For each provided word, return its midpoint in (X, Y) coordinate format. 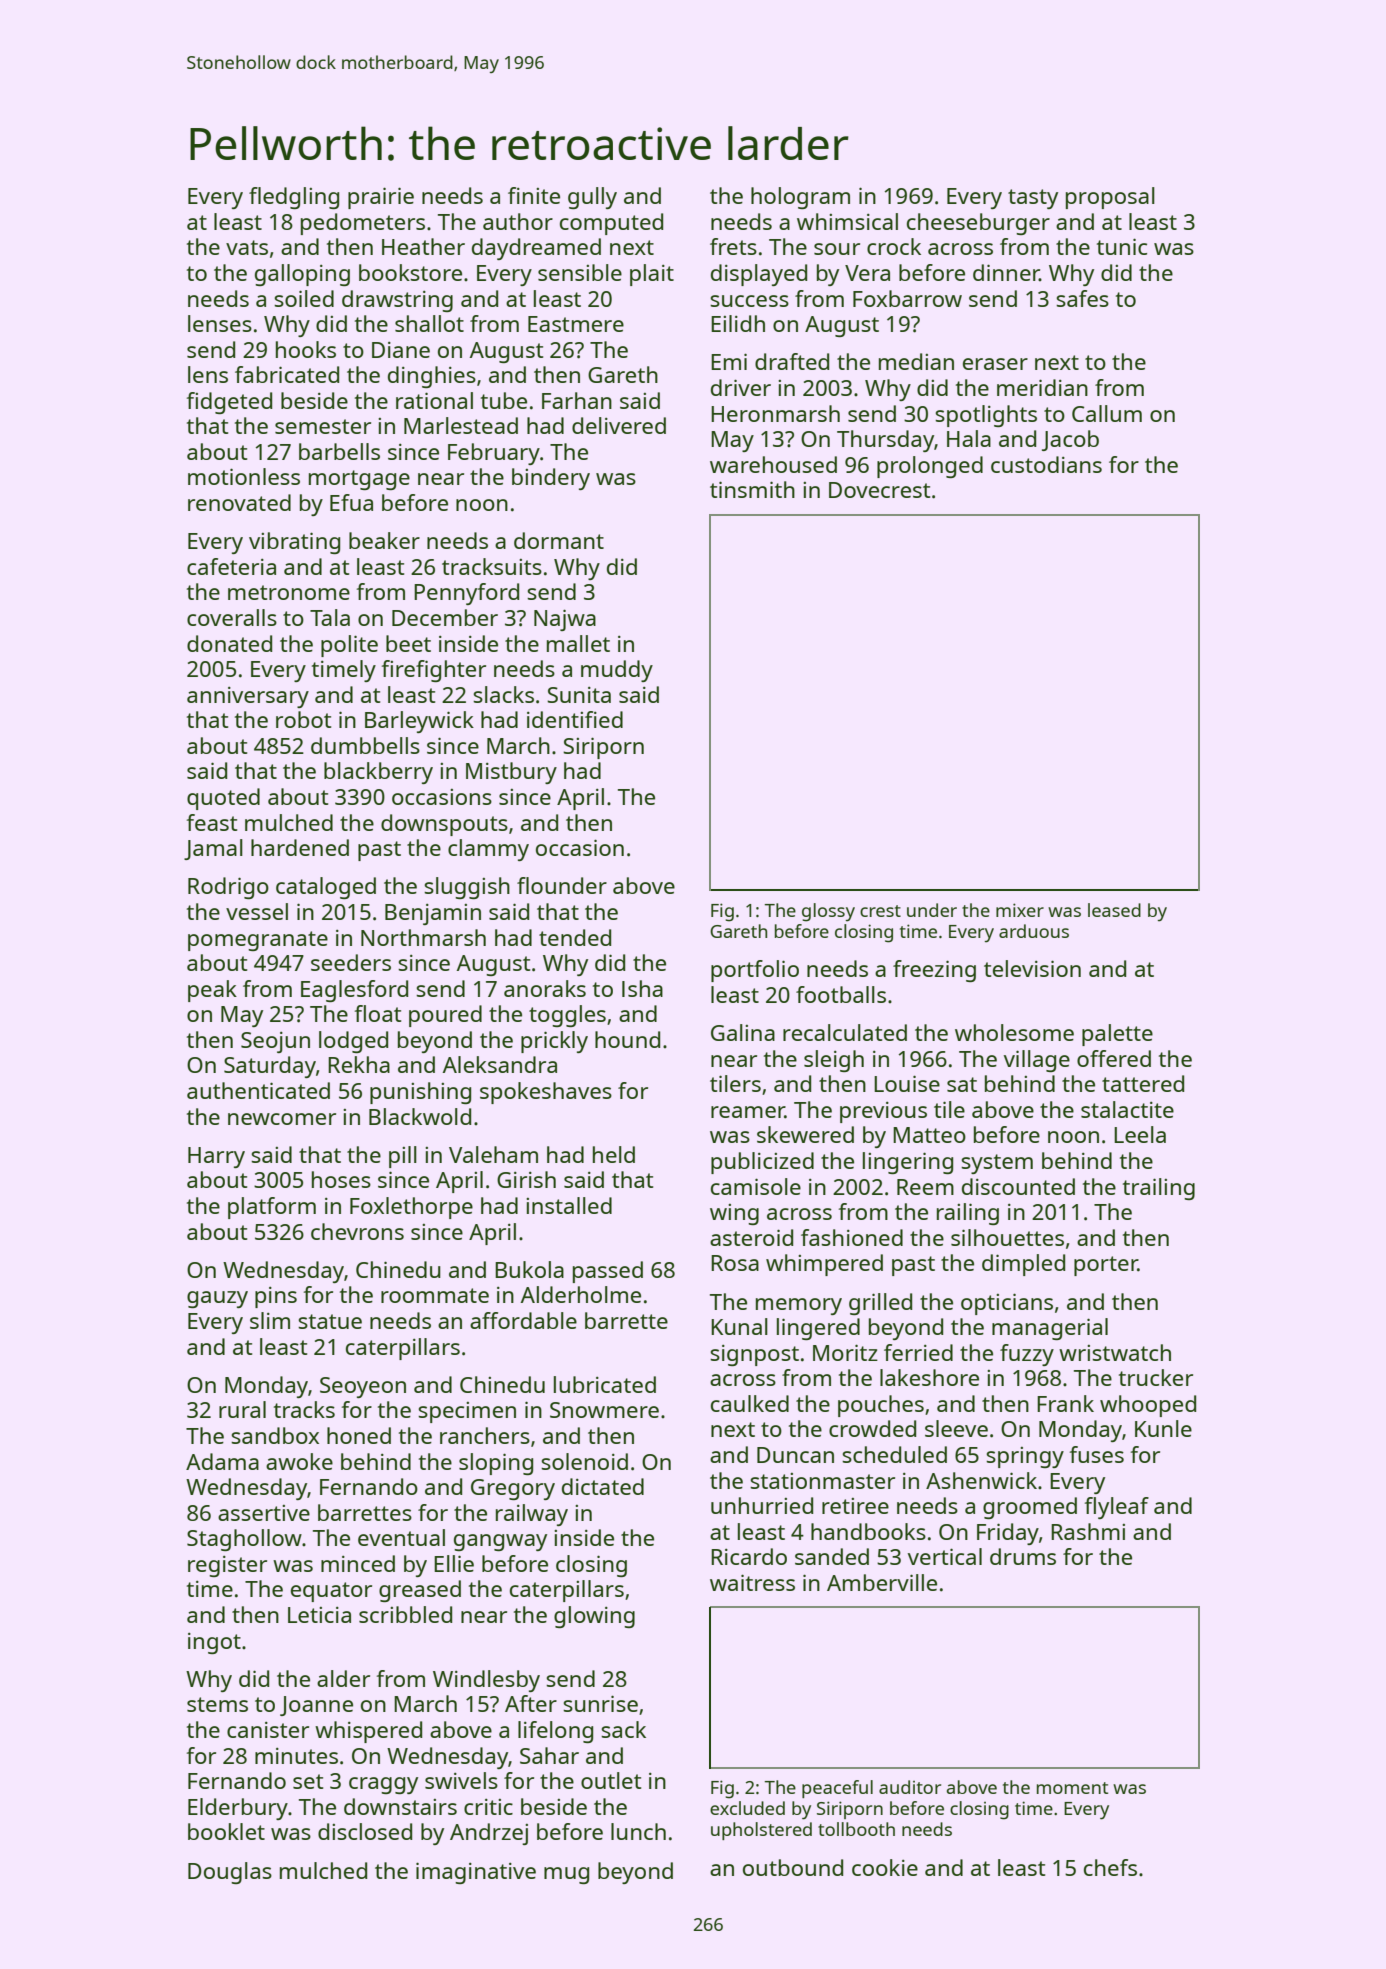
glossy (828, 912)
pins (276, 1297)
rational (434, 400)
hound (627, 1039)
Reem (925, 1187)
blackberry (378, 773)
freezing (934, 971)
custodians (1046, 464)
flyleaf (1117, 1508)
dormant (559, 540)
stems (217, 1704)
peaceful (837, 1789)
